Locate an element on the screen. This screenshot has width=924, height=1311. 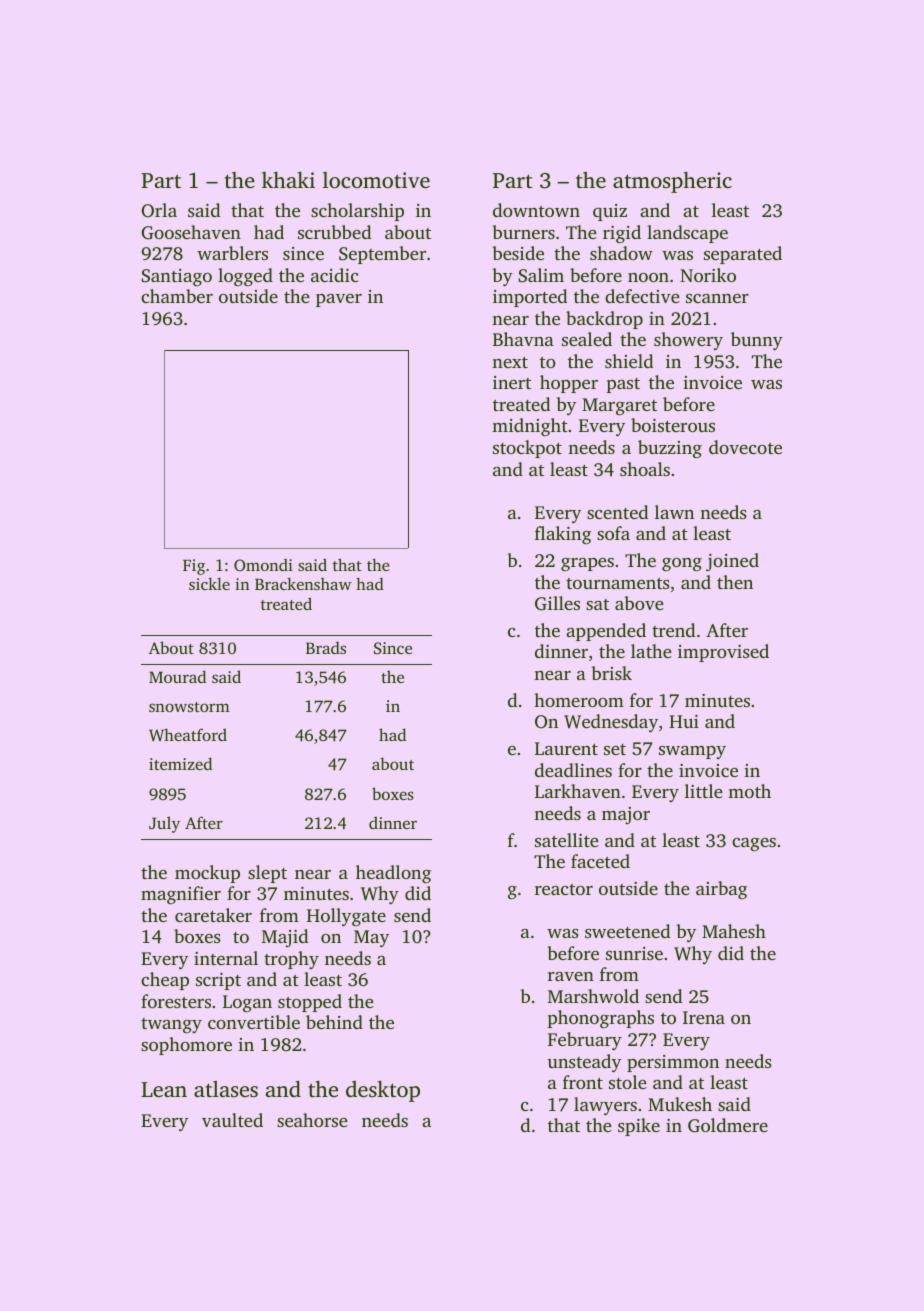
headlong is located at coordinates (393, 874).
